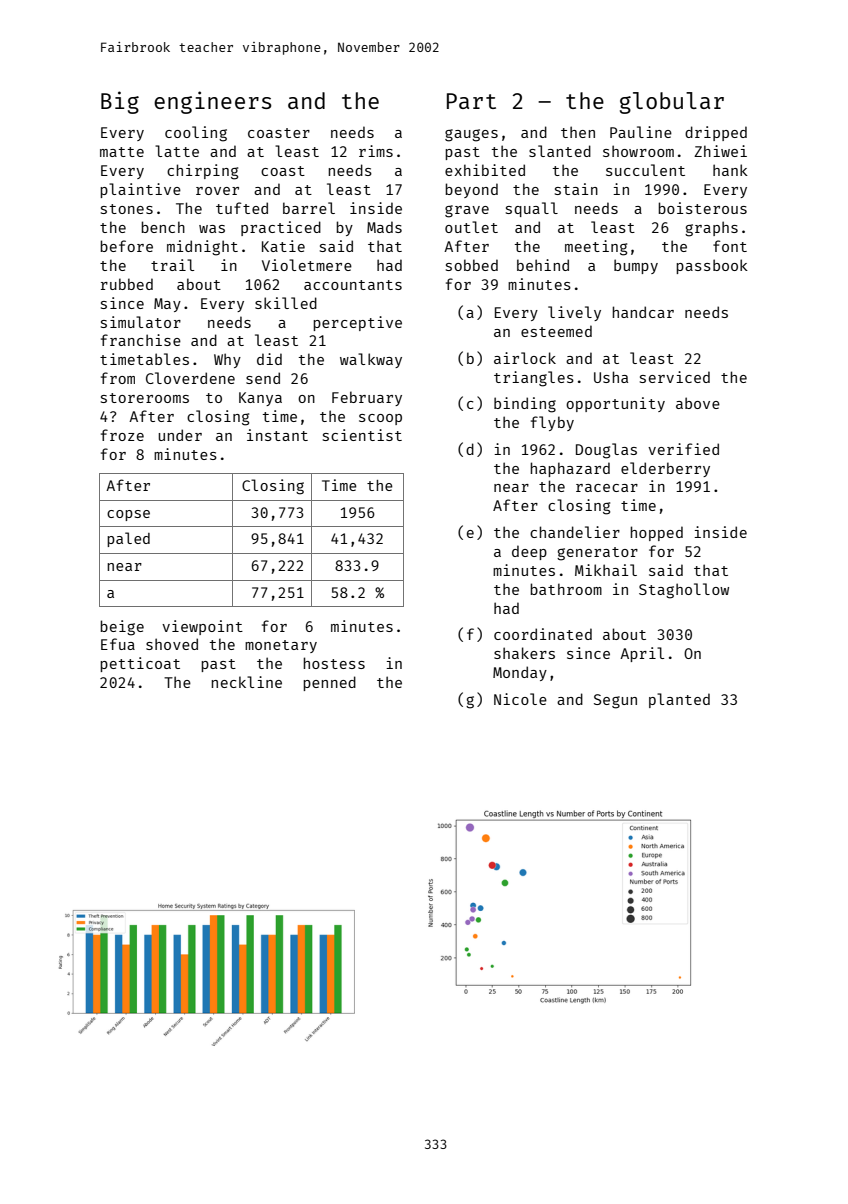 This document has height=1204, width=848. Describe the element at coordinates (675, 377) in the document. I see `serviced` at that location.
